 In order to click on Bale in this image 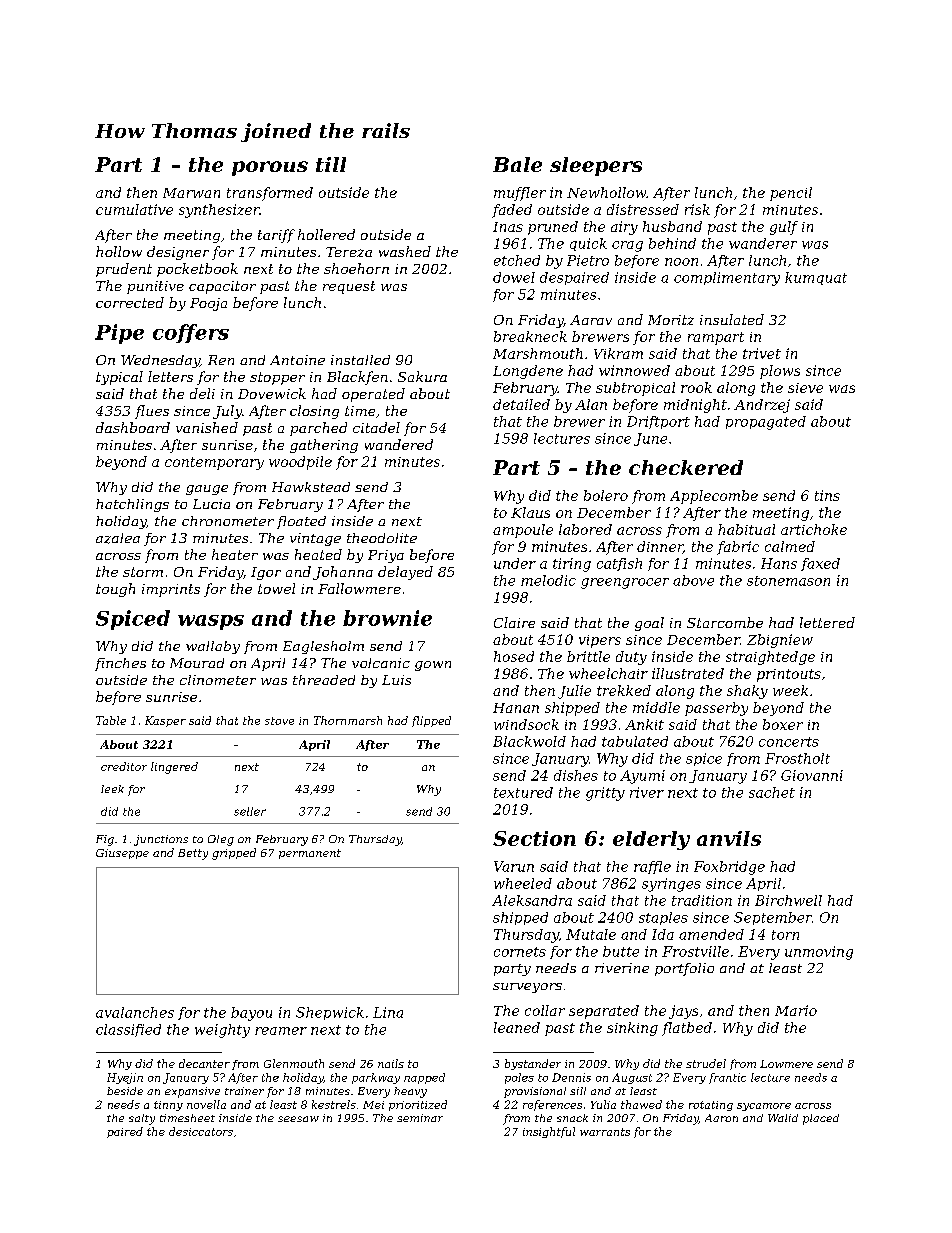, I will do `click(517, 164)`.
